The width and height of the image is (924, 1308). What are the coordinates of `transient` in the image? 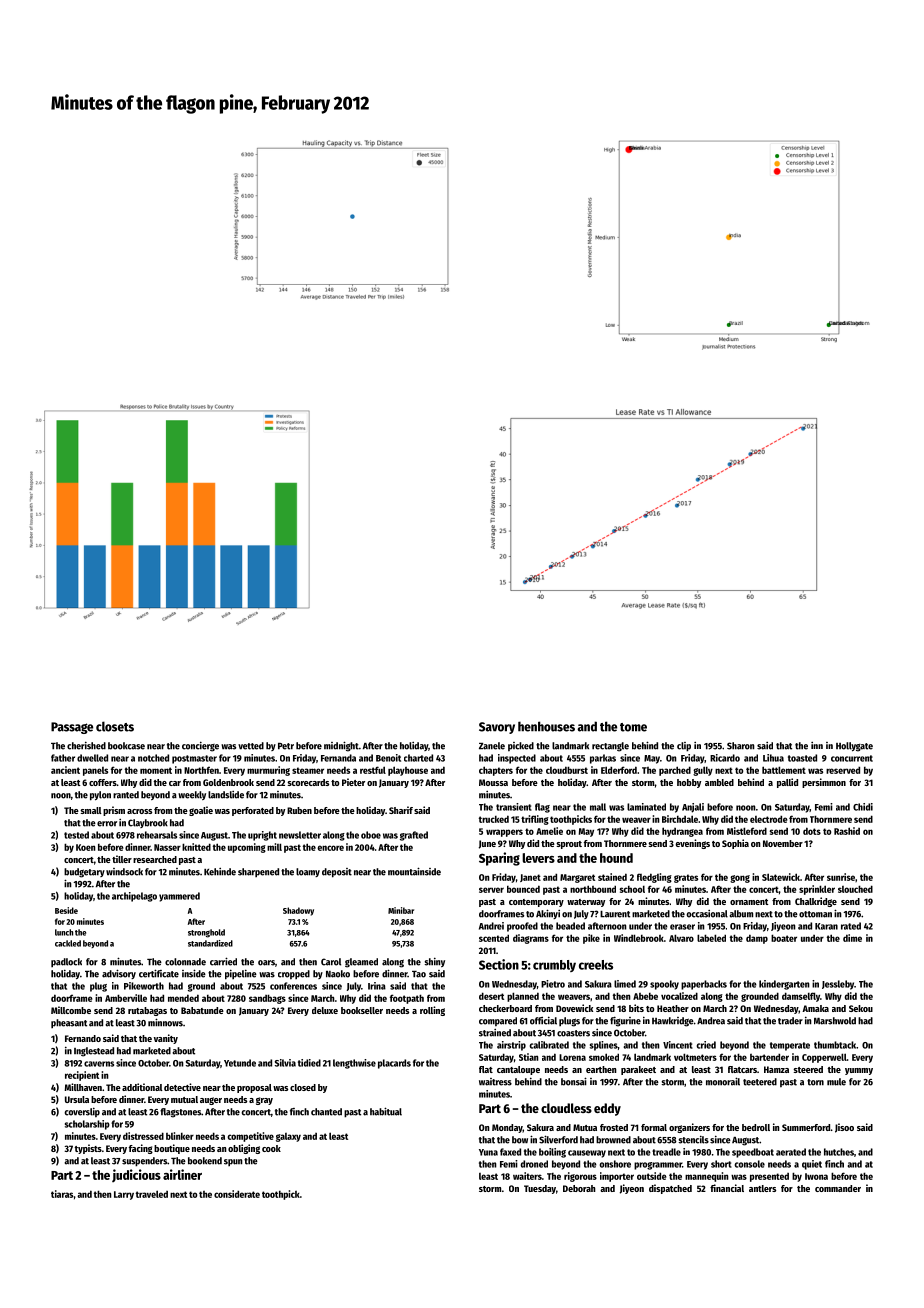 It's located at (514, 807).
